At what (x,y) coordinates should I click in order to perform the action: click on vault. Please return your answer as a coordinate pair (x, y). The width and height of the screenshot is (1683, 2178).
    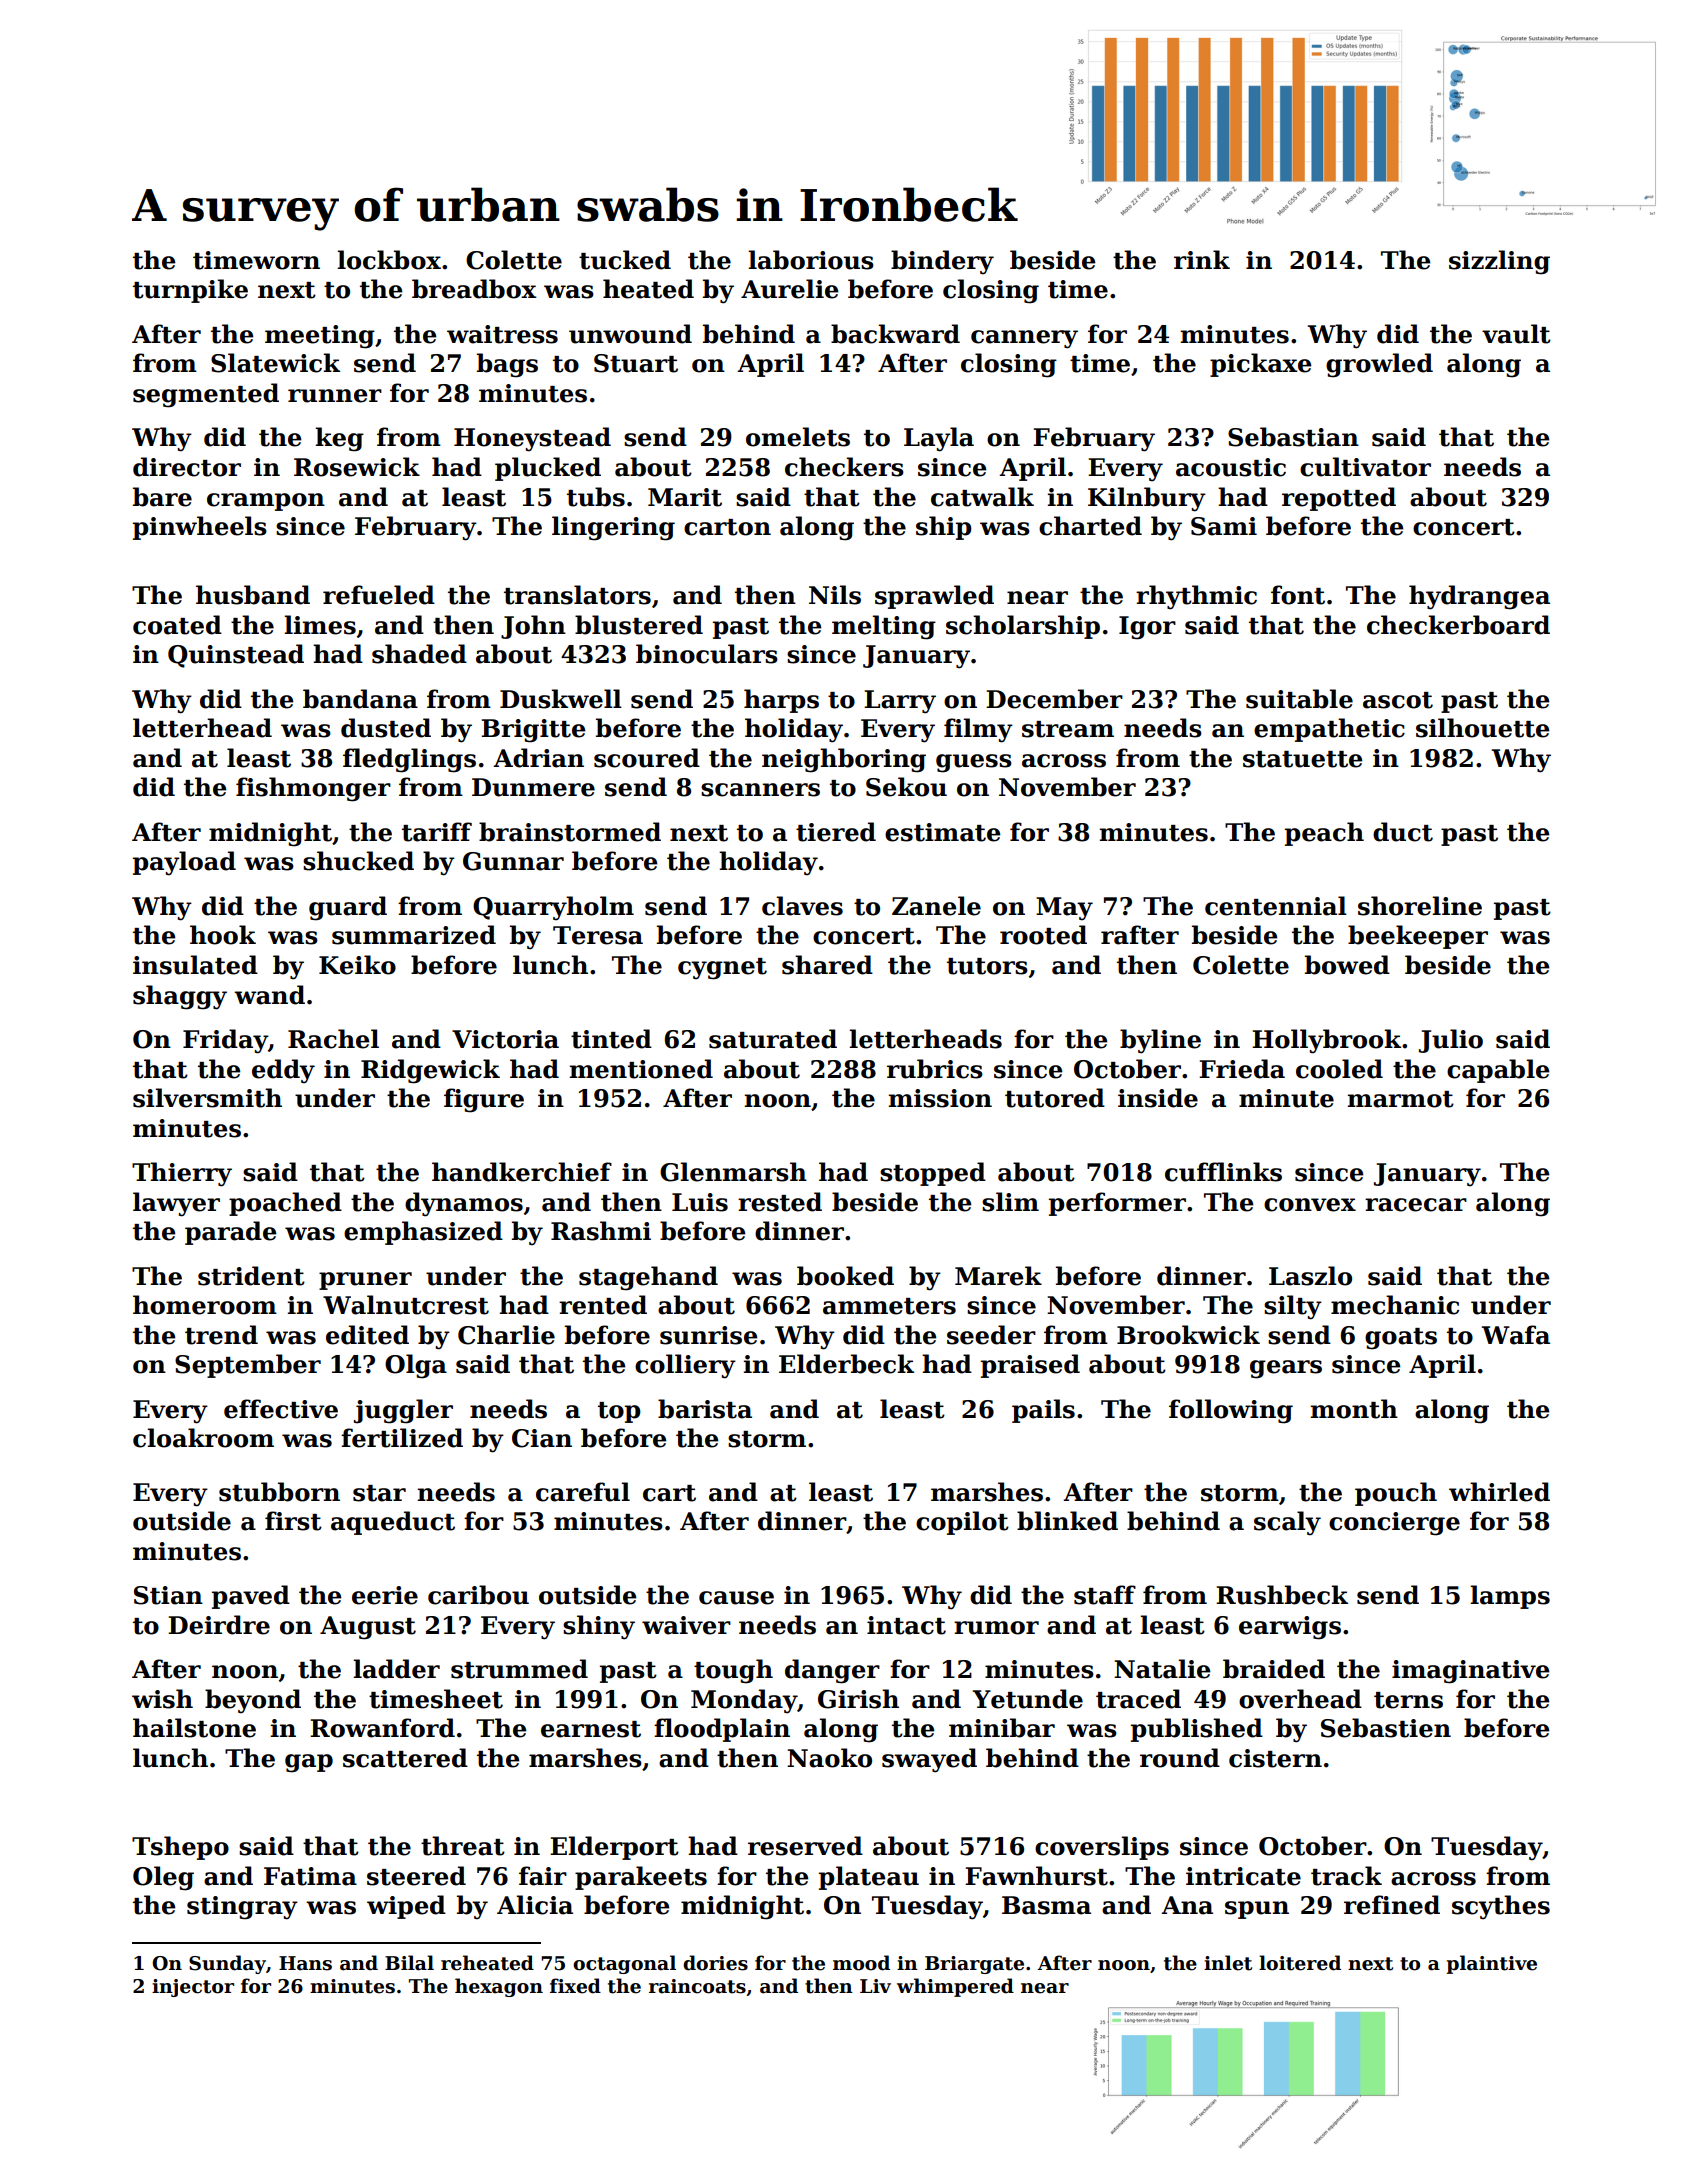
    Looking at the image, I should click on (1516, 334).
